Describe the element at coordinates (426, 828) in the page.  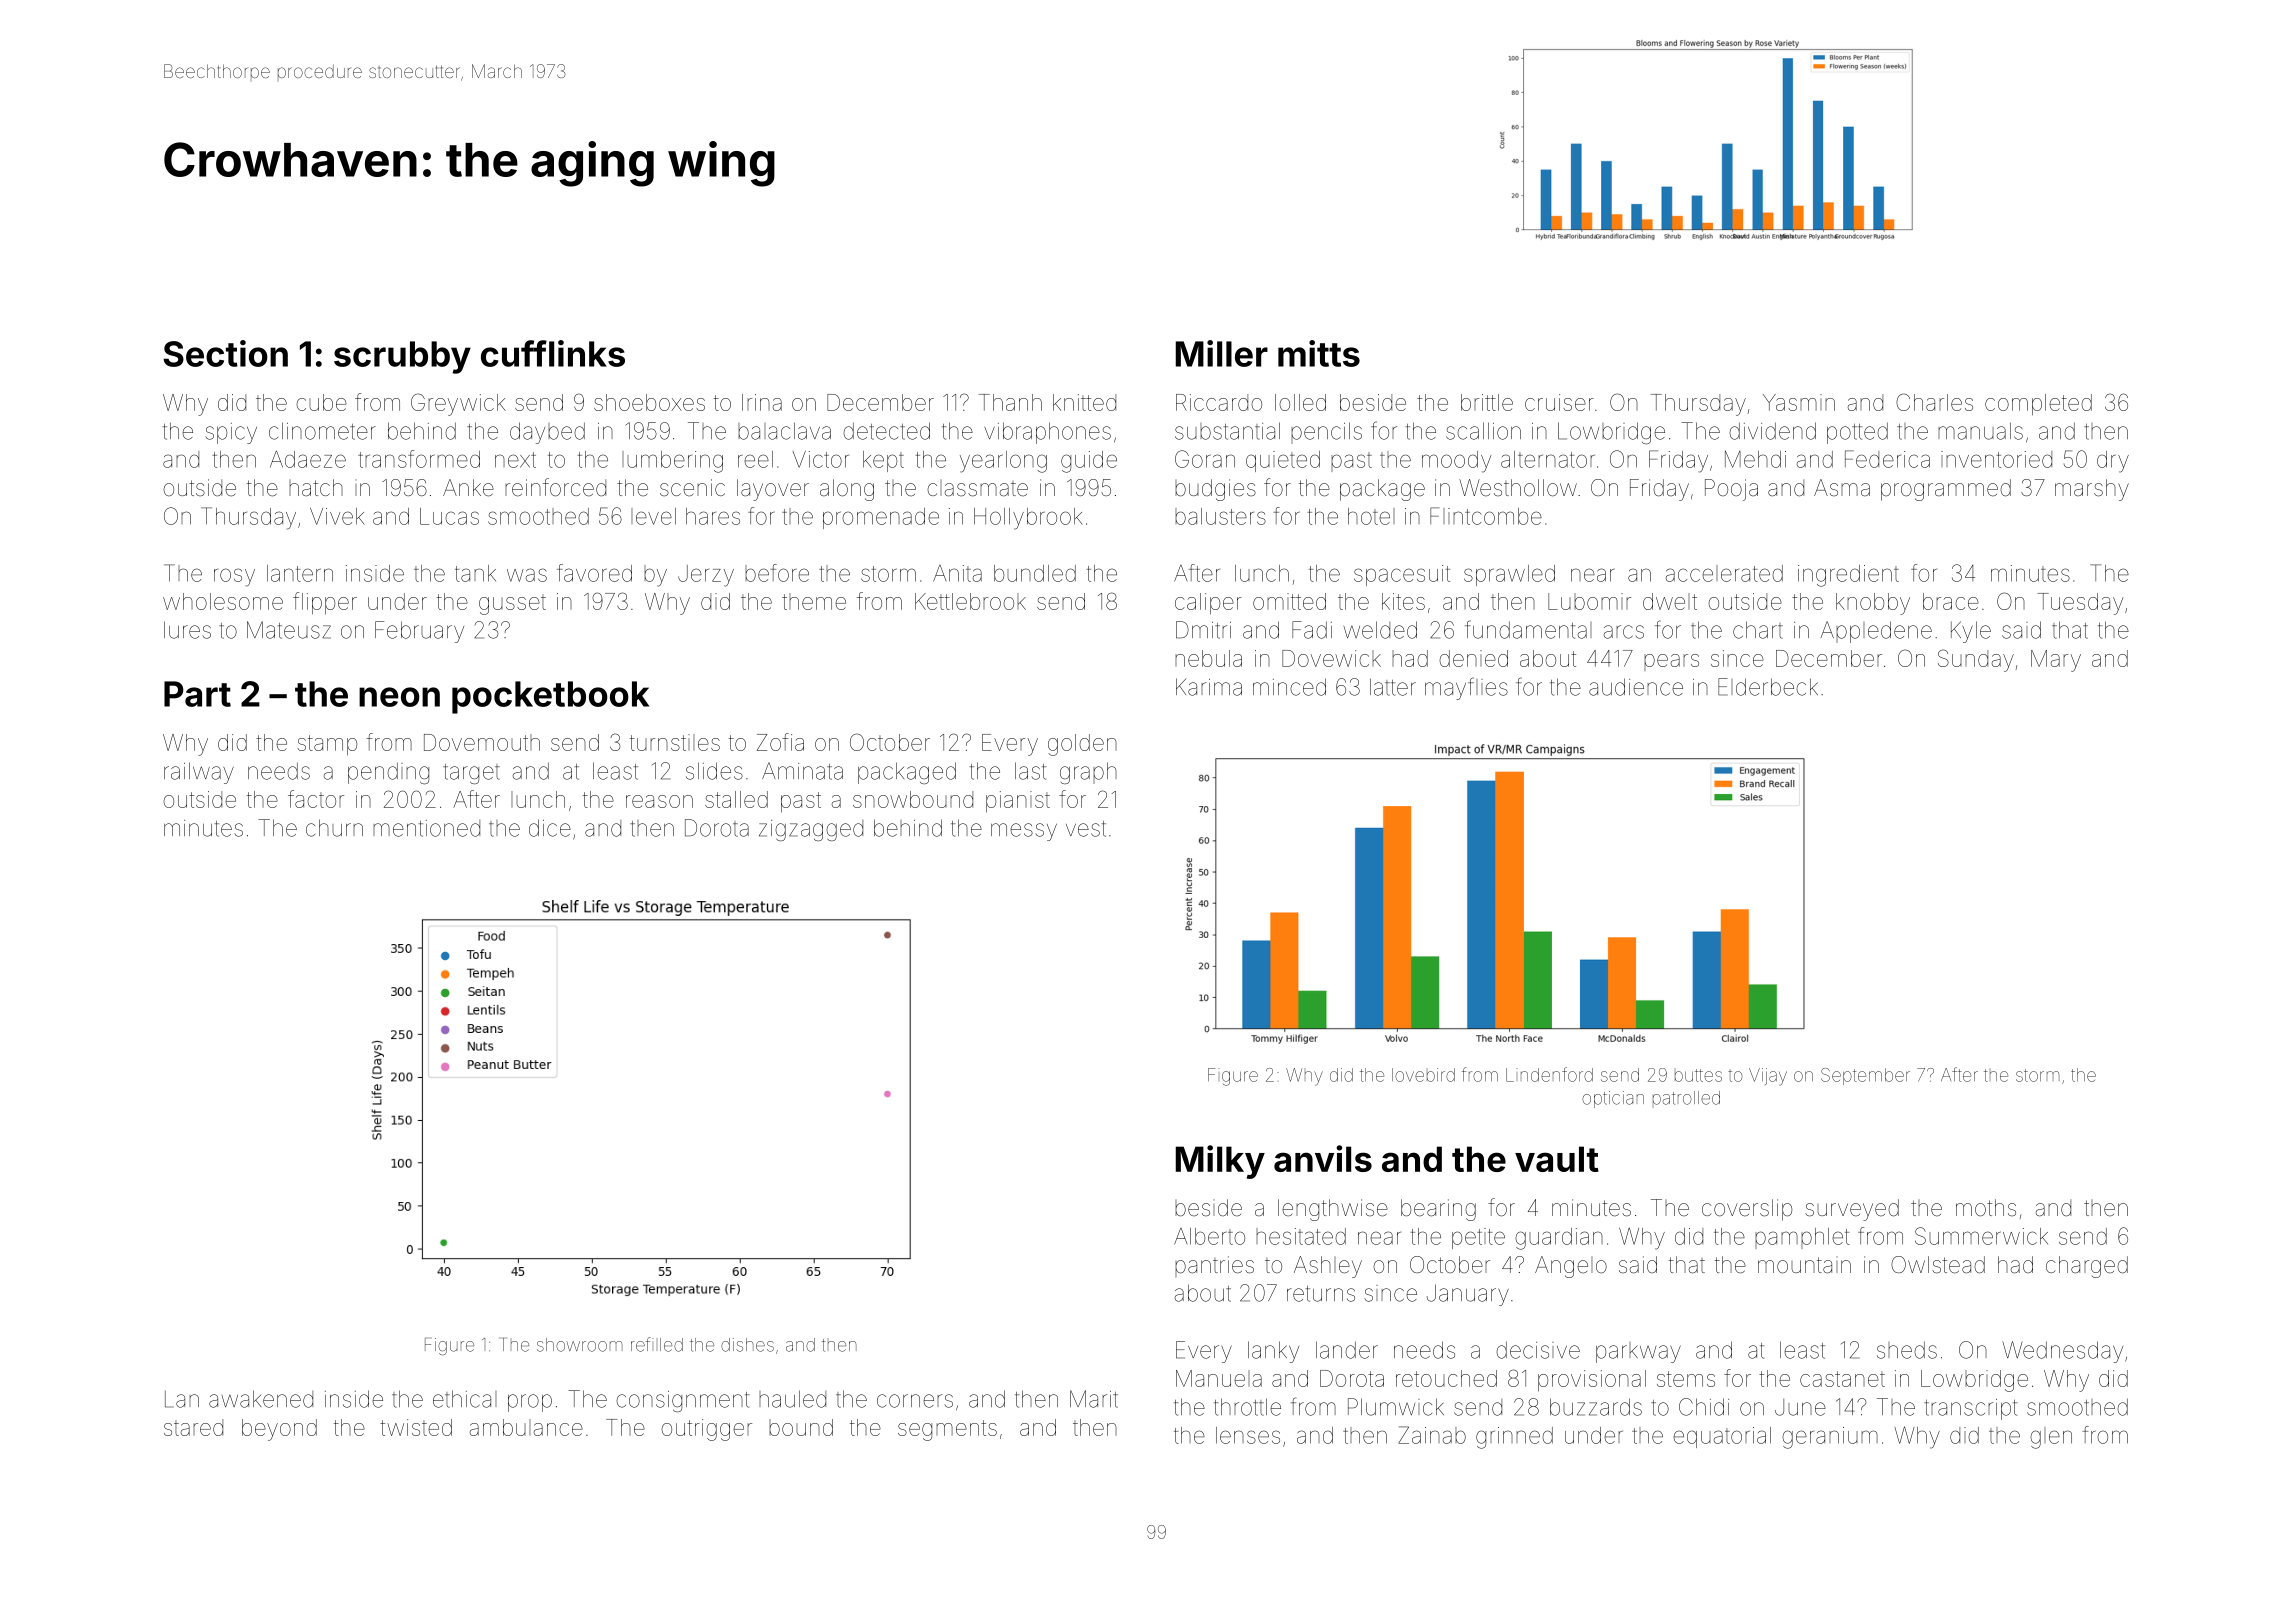
I see `mentioned` at that location.
